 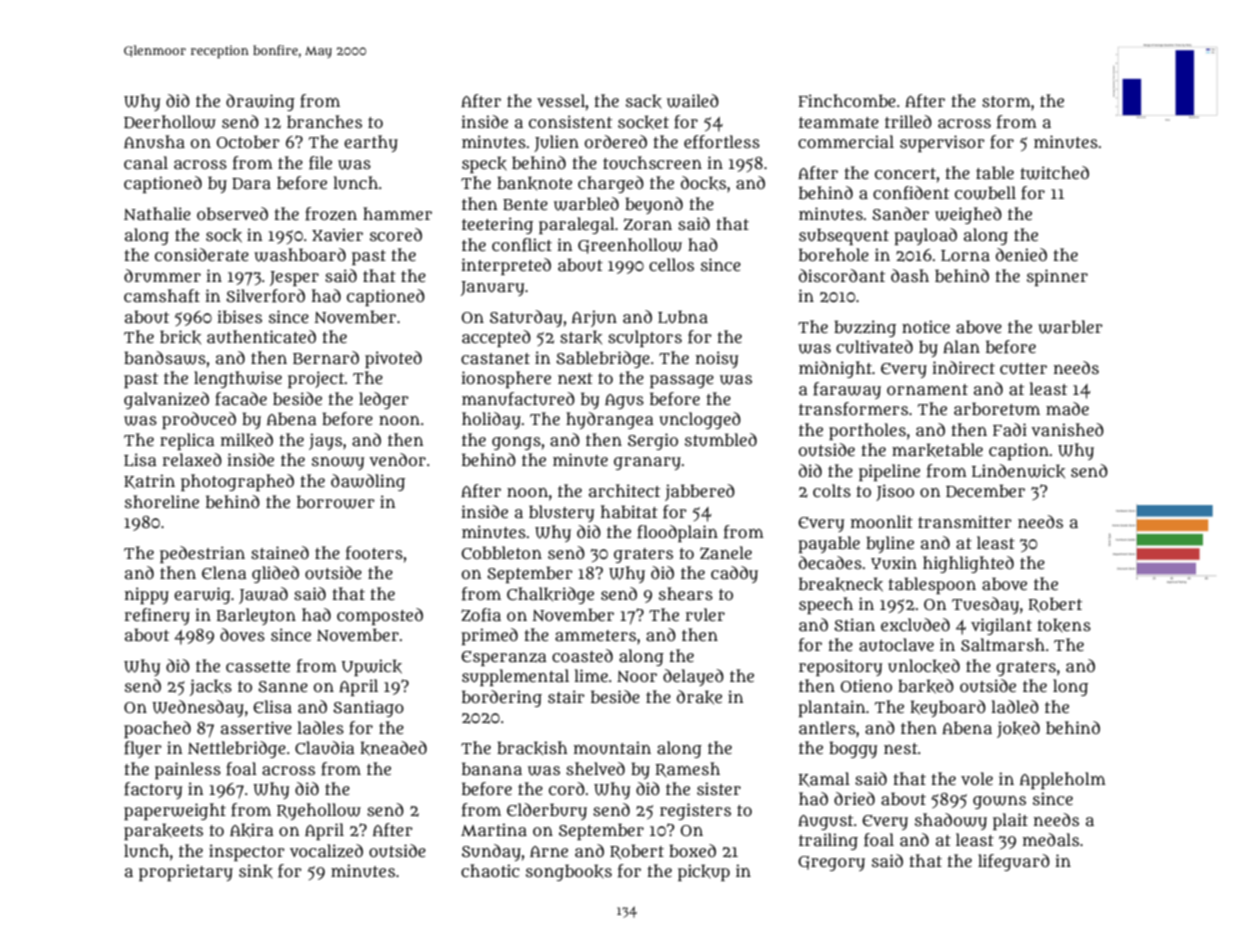 I want to click on vole, so click(x=977, y=778).
